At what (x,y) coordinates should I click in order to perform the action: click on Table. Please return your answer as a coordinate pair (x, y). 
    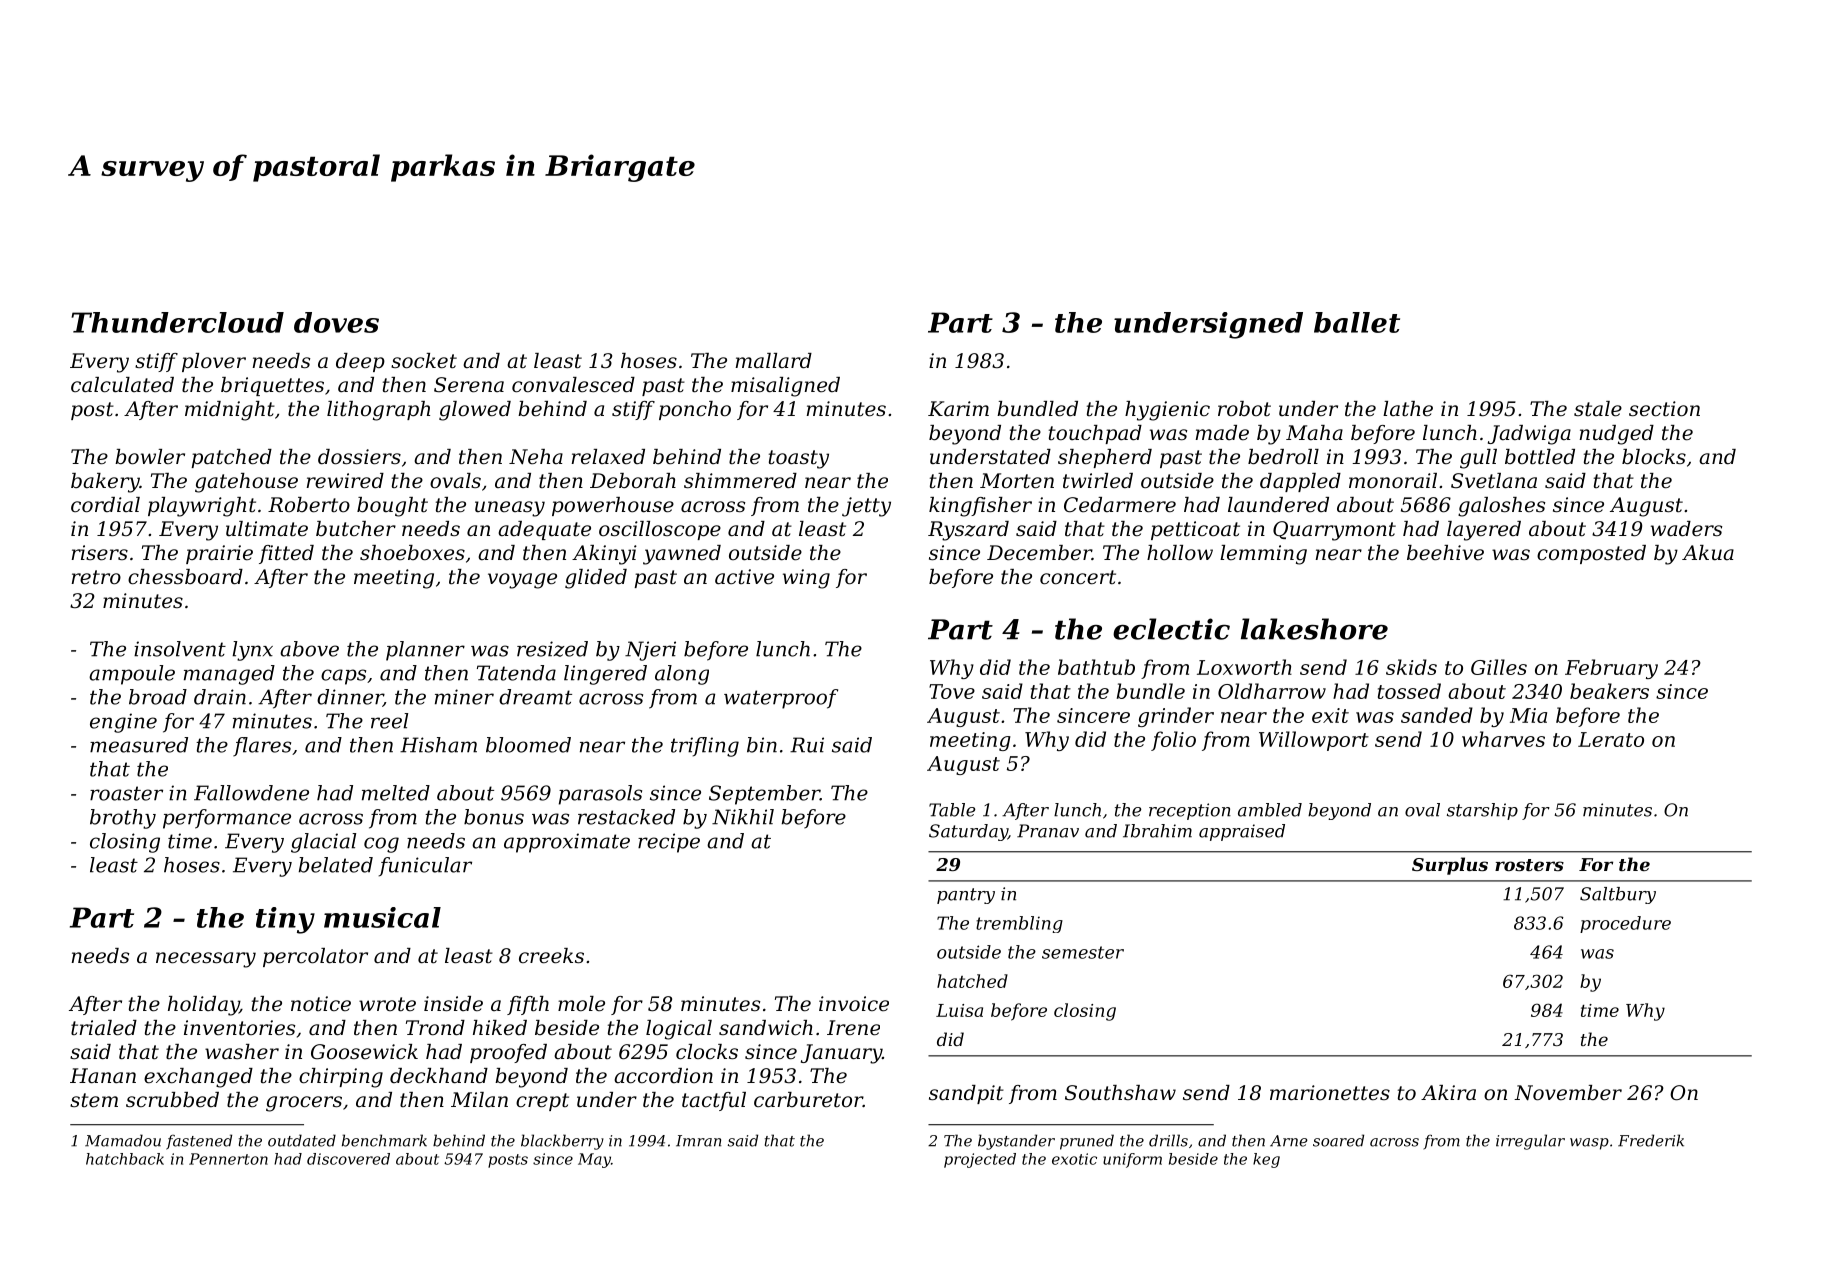
    Looking at the image, I should click on (952, 810).
